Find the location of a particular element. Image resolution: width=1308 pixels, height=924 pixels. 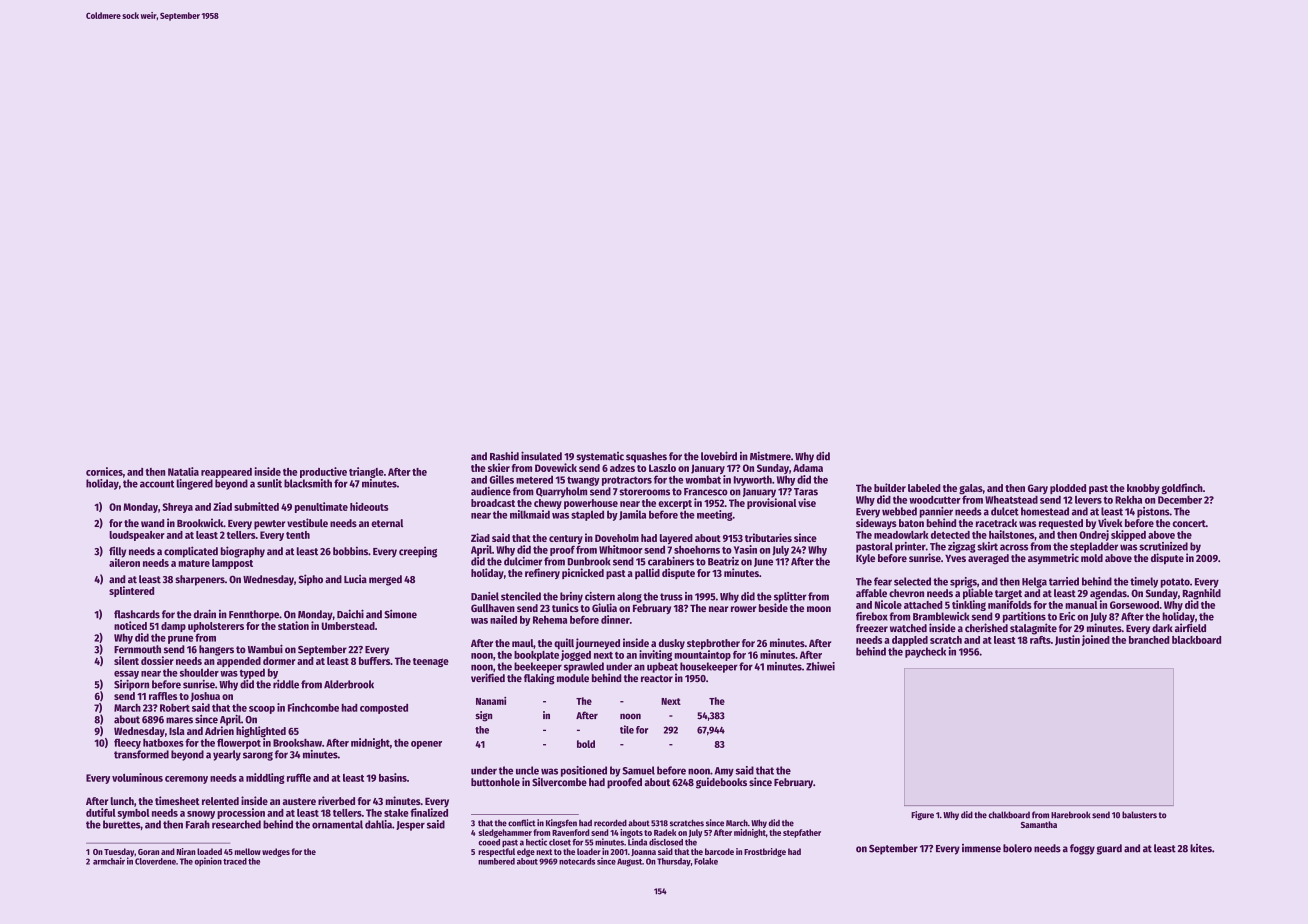

Amy is located at coordinates (724, 772).
